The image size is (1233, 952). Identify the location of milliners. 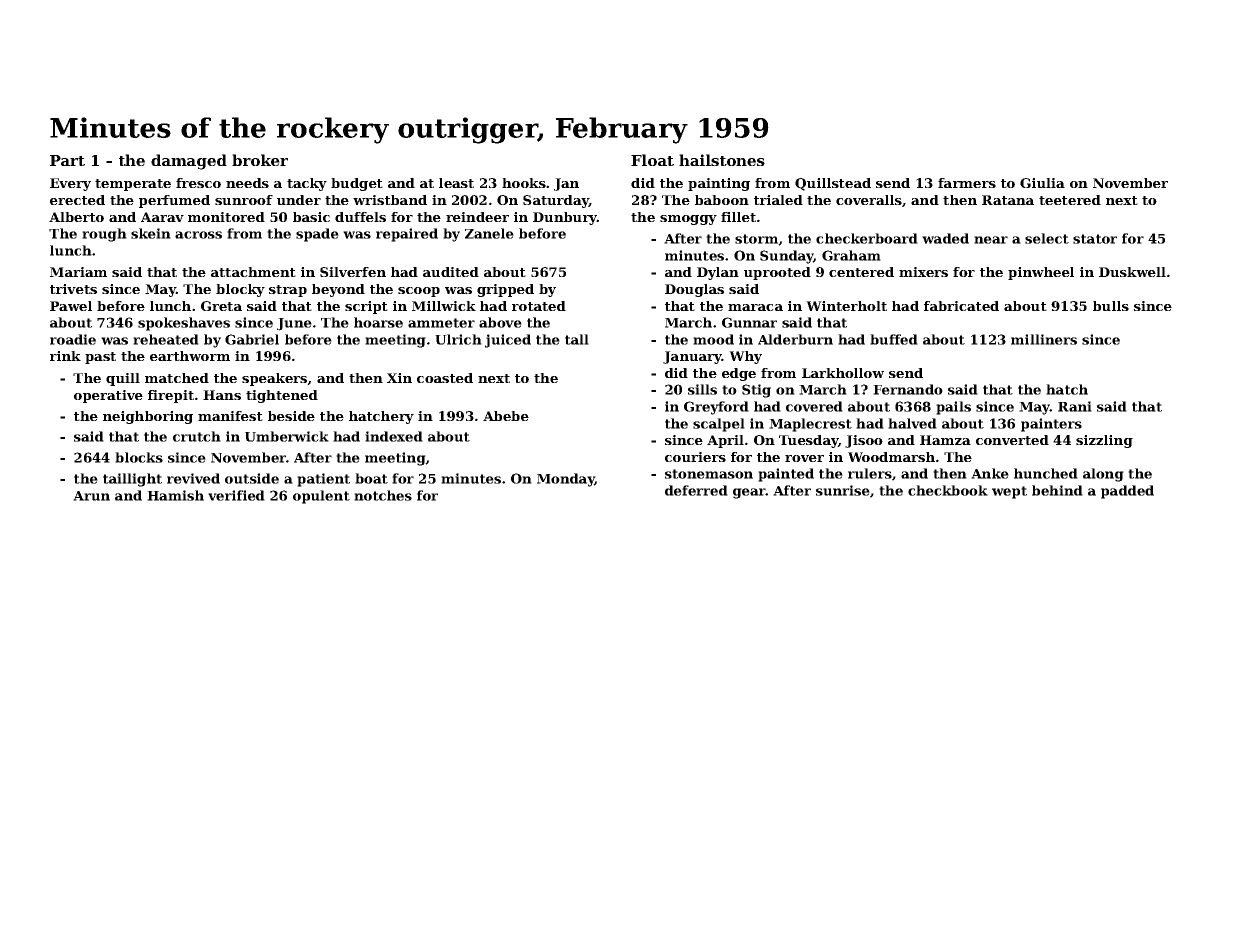
(1044, 339).
